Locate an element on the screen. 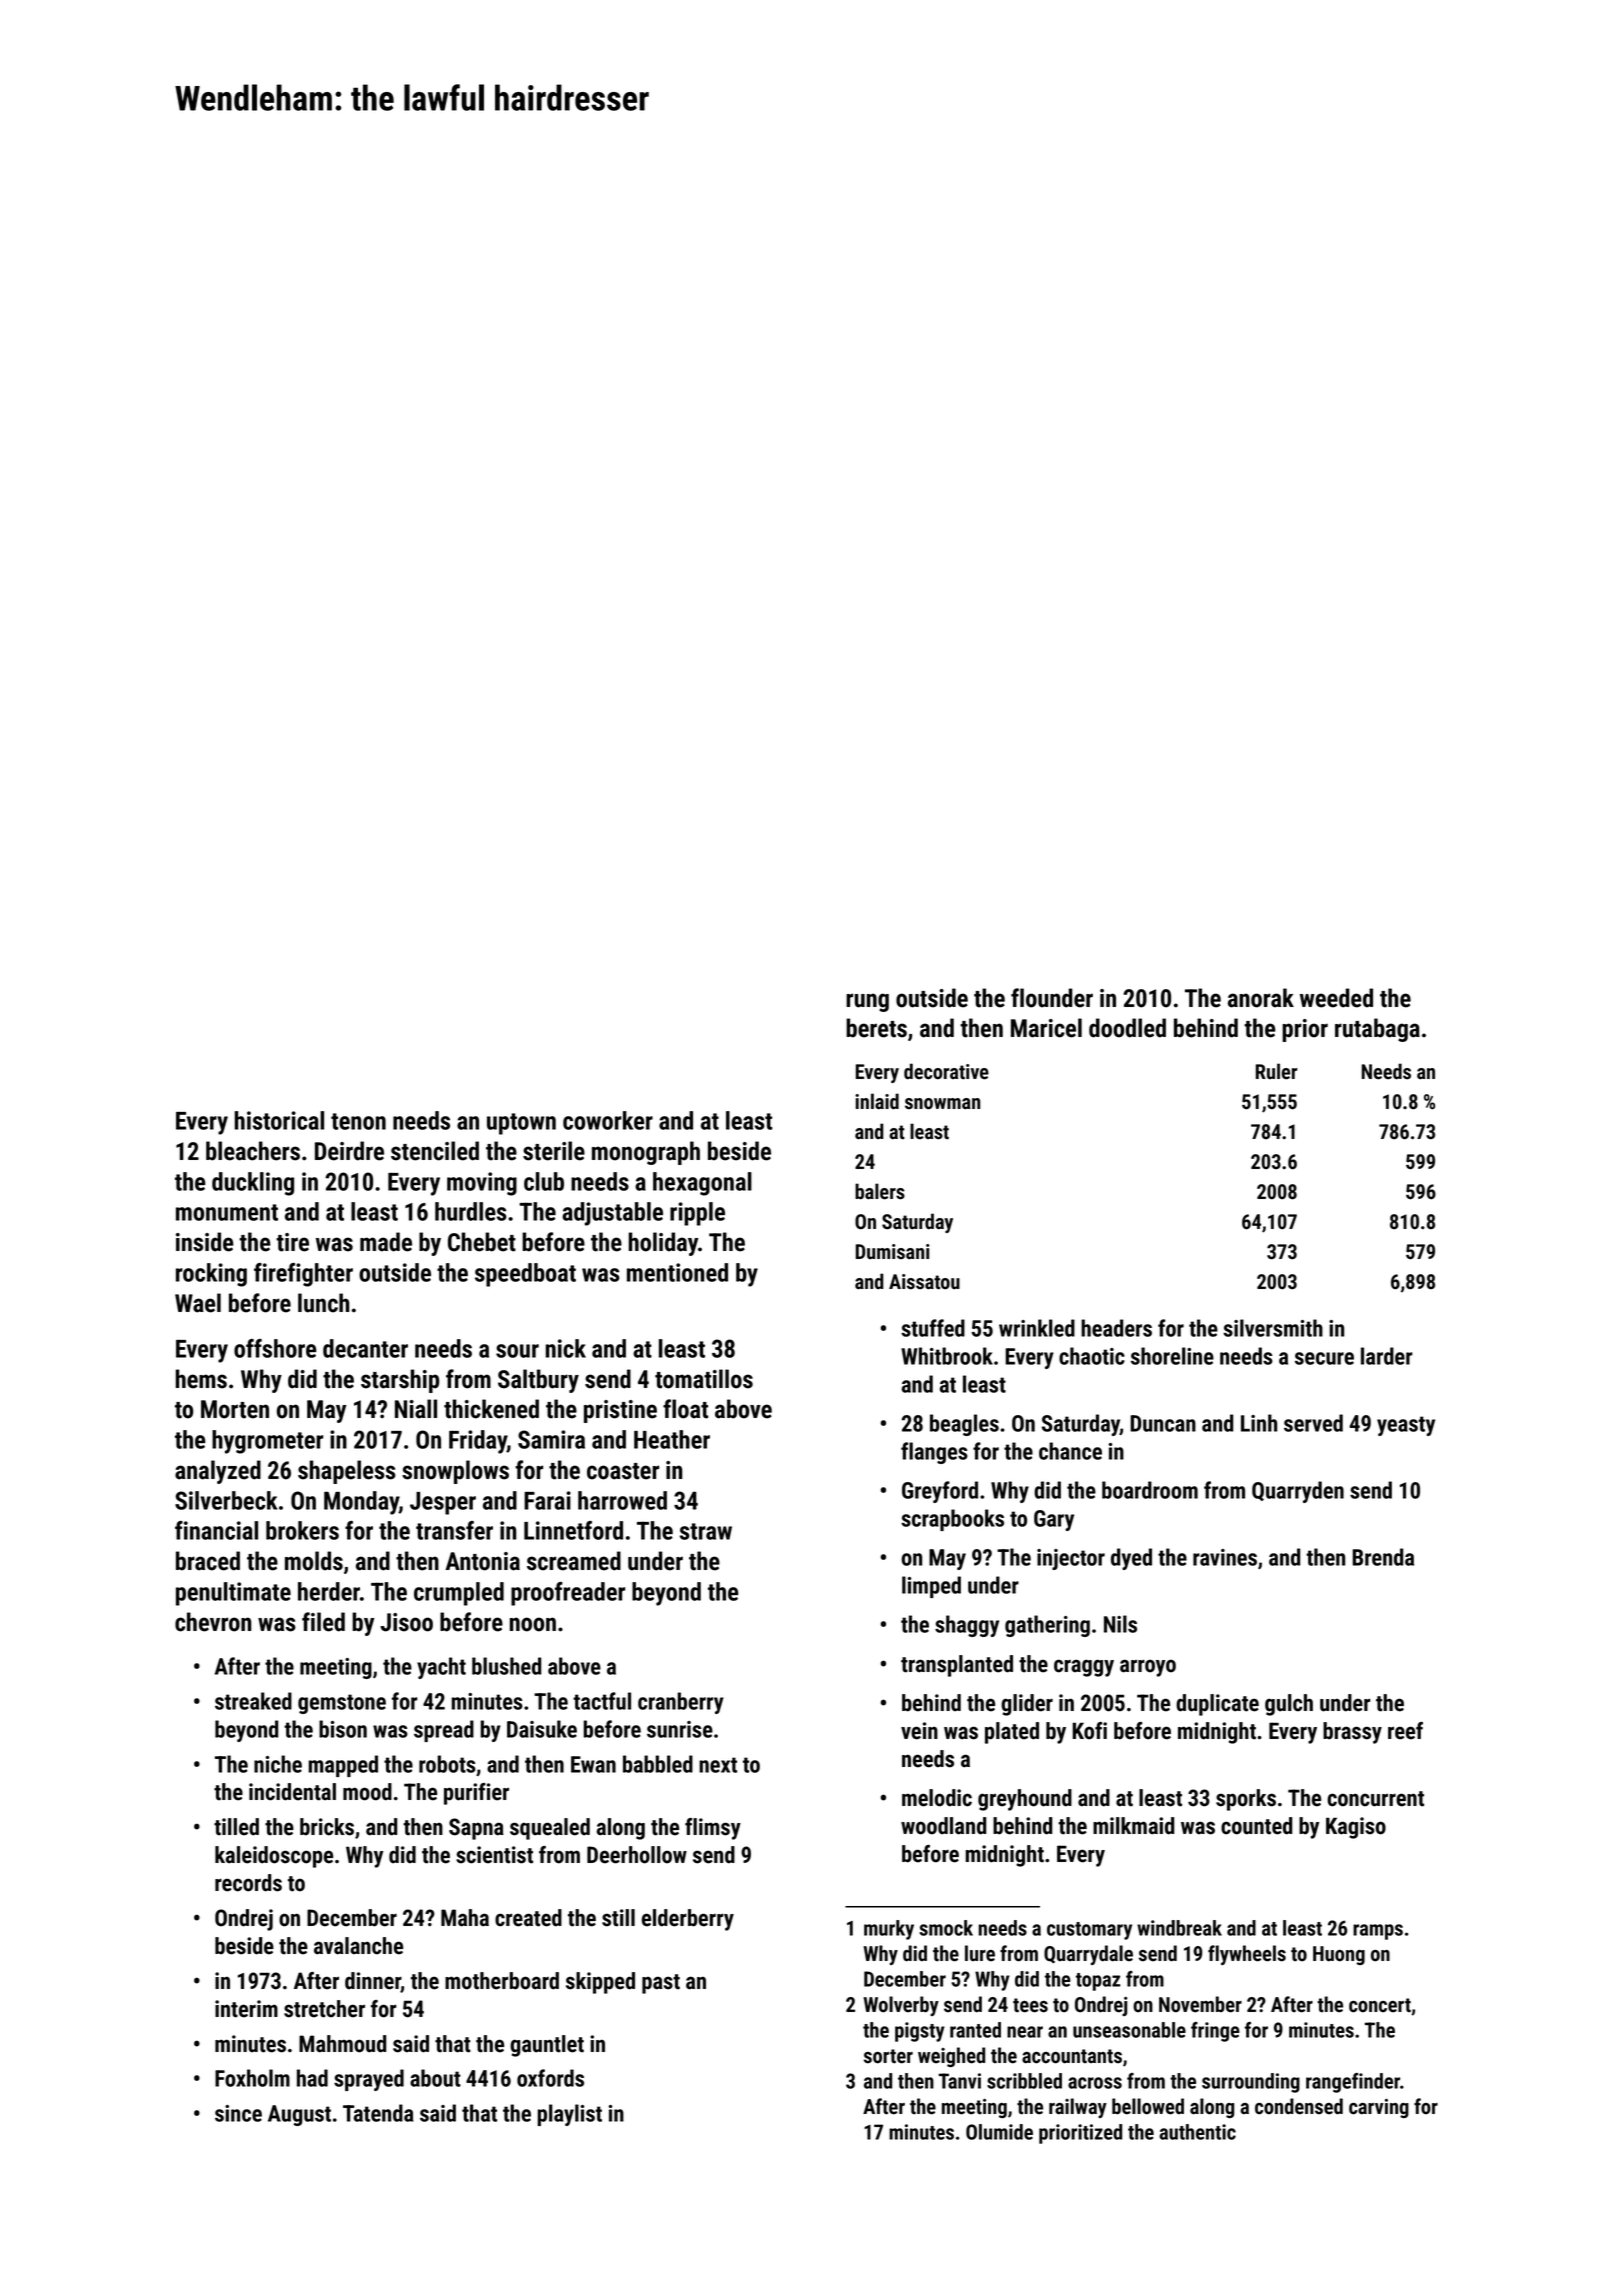  berets is located at coordinates (876, 1028).
